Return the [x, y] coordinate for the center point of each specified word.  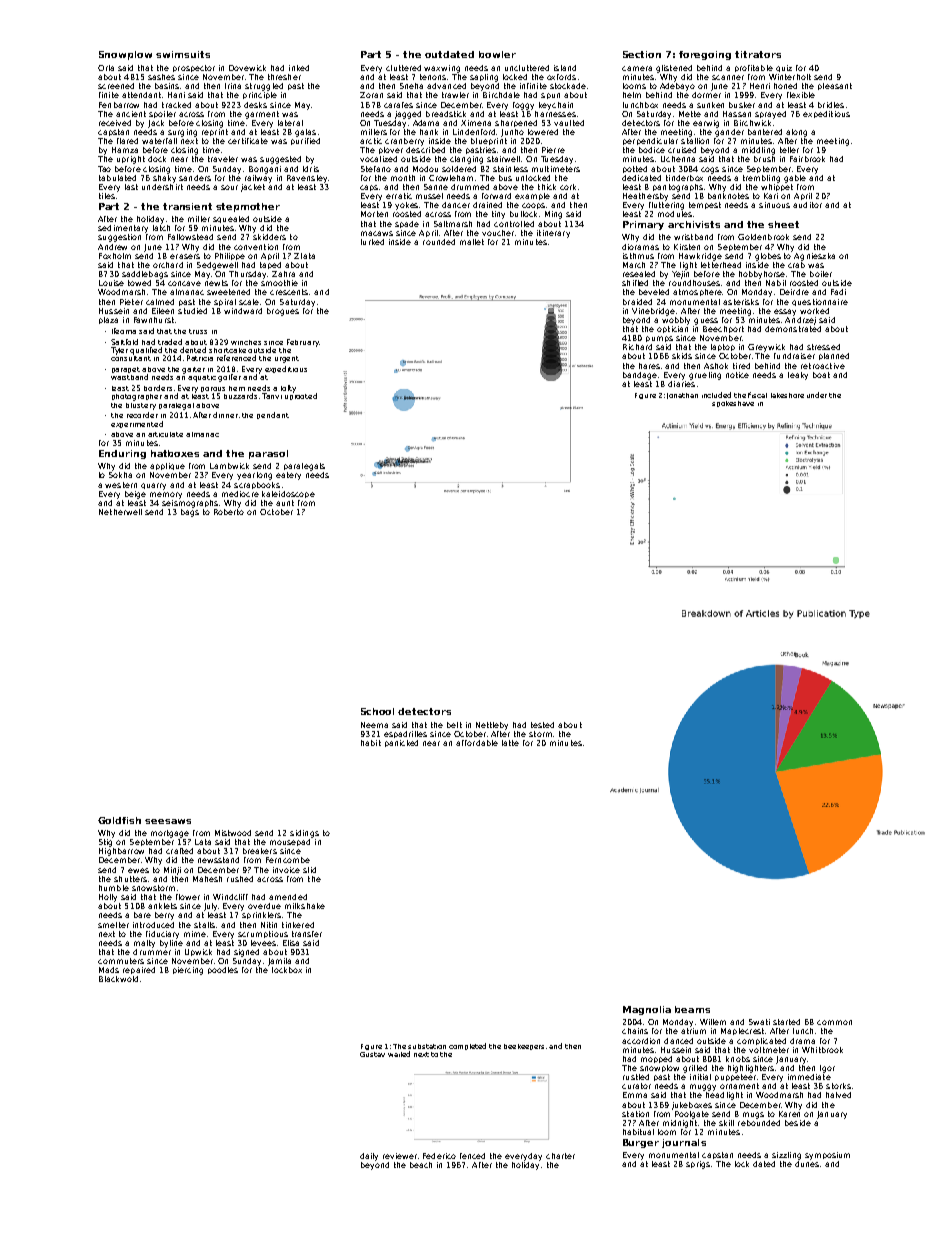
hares [649, 366]
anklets [162, 906]
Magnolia [647, 1010]
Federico [439, 1156]
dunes [807, 1164]
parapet [126, 370]
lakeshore [787, 395]
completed [467, 1046]
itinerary [553, 234]
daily [369, 1157]
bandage [640, 376]
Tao [104, 169]
